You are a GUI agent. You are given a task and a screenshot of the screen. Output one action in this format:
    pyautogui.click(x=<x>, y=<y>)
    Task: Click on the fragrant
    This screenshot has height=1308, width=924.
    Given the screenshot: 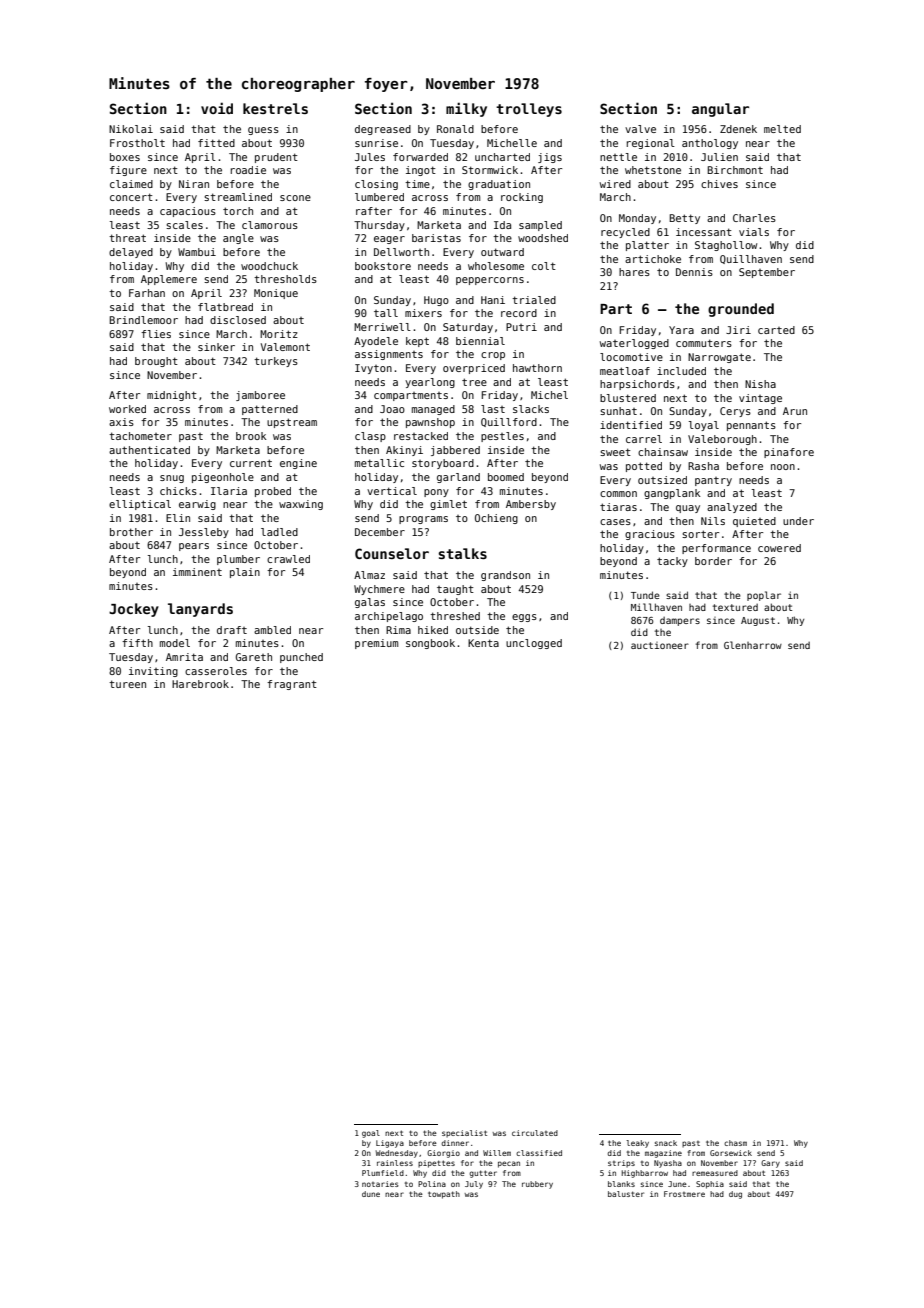 What is the action you would take?
    pyautogui.click(x=292, y=685)
